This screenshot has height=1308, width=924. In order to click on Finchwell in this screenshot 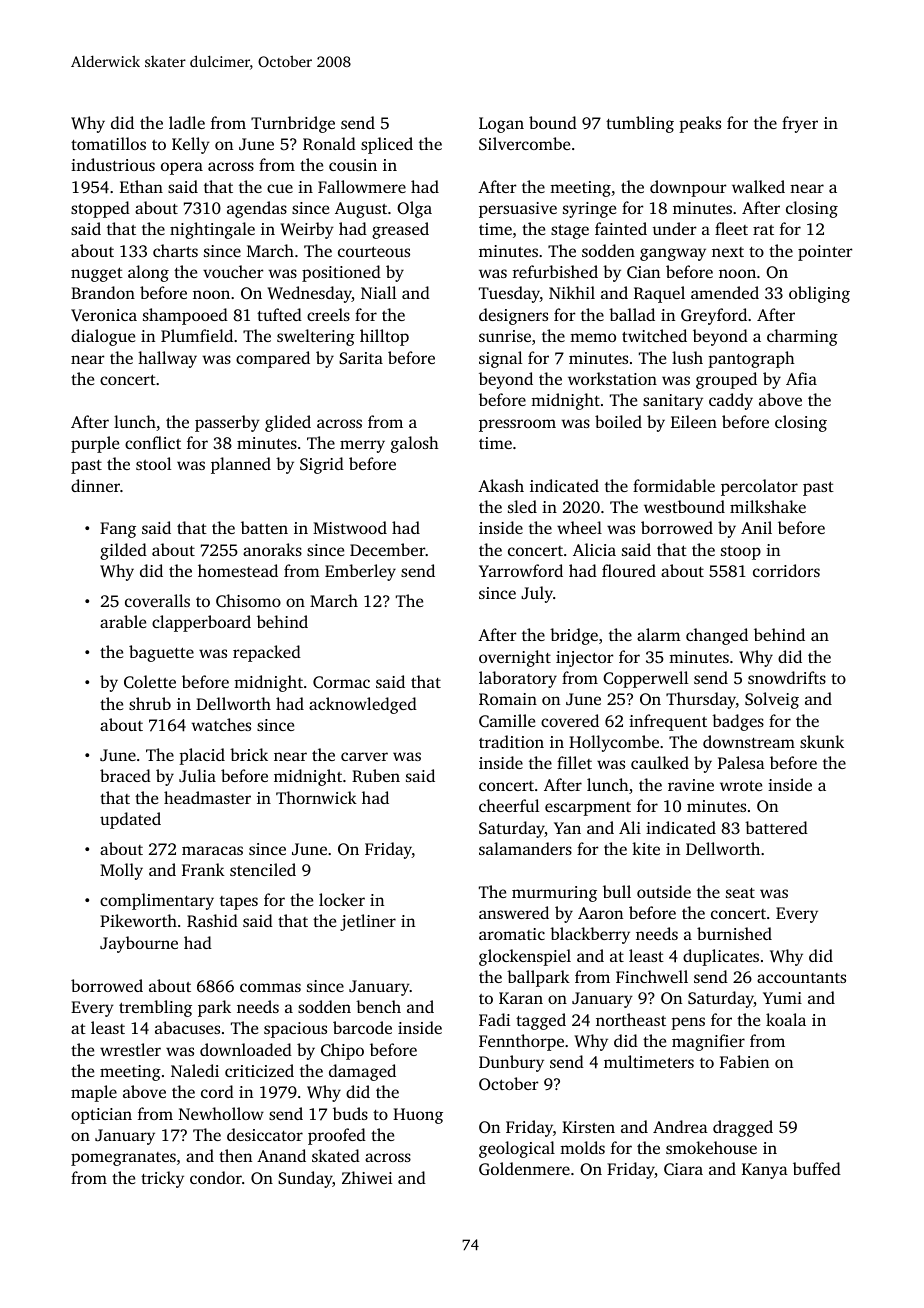, I will do `click(652, 976)`.
